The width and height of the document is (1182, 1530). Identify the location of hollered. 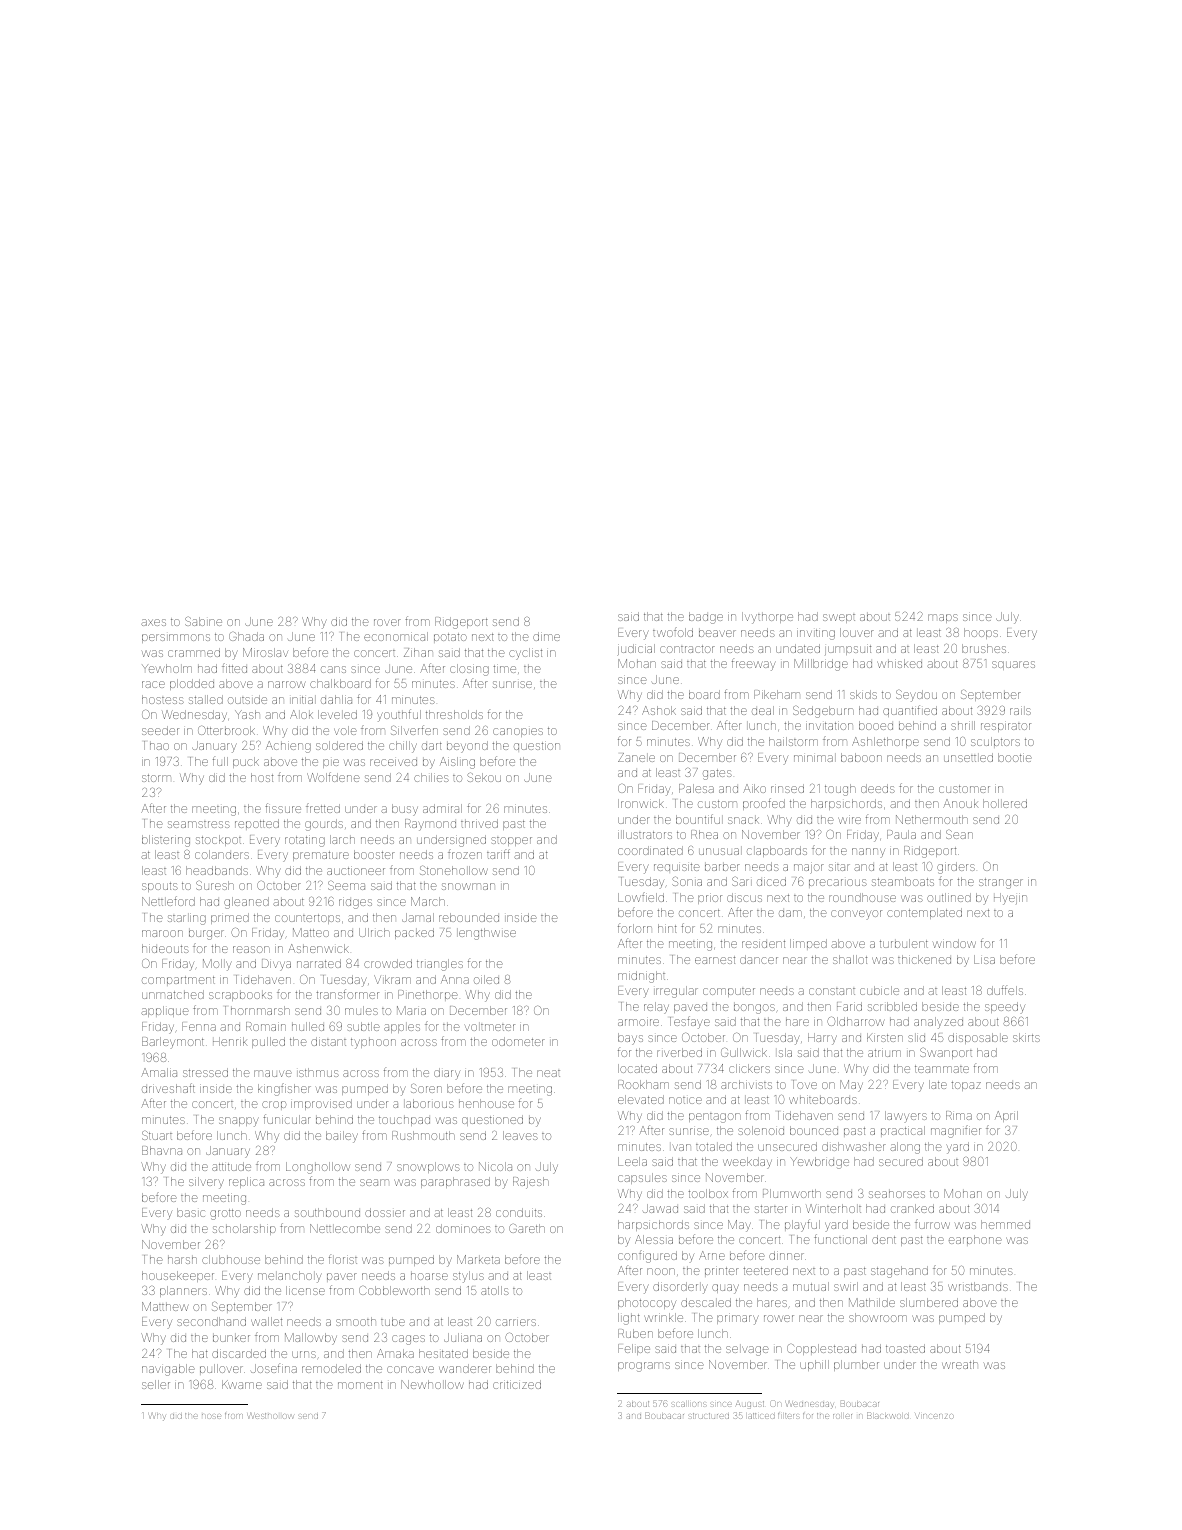
(1005, 803).
